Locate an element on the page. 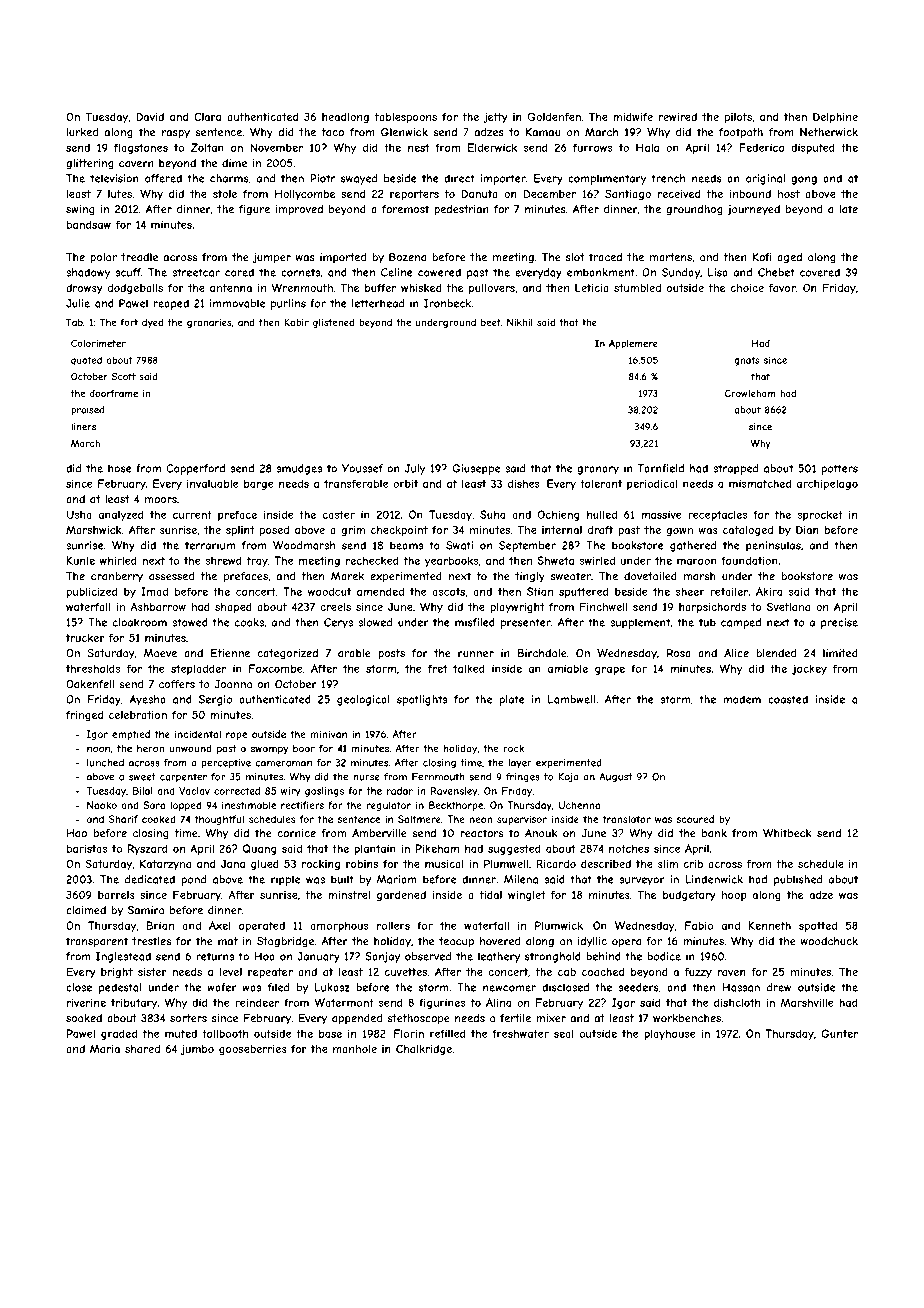 This image has height=1308, width=924. minivan is located at coordinates (329, 734).
